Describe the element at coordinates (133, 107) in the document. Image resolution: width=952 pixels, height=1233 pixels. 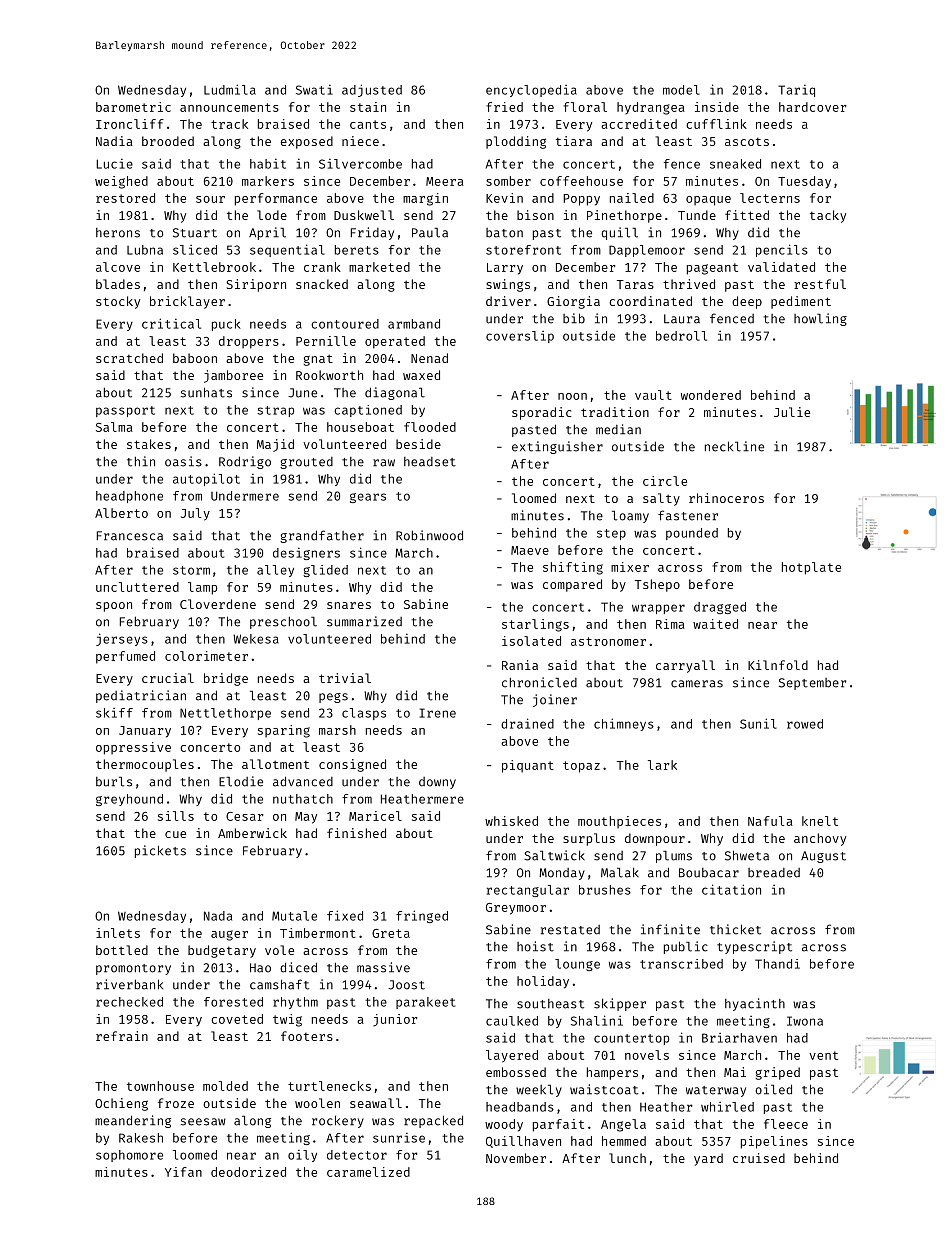
I see `barometric` at that location.
